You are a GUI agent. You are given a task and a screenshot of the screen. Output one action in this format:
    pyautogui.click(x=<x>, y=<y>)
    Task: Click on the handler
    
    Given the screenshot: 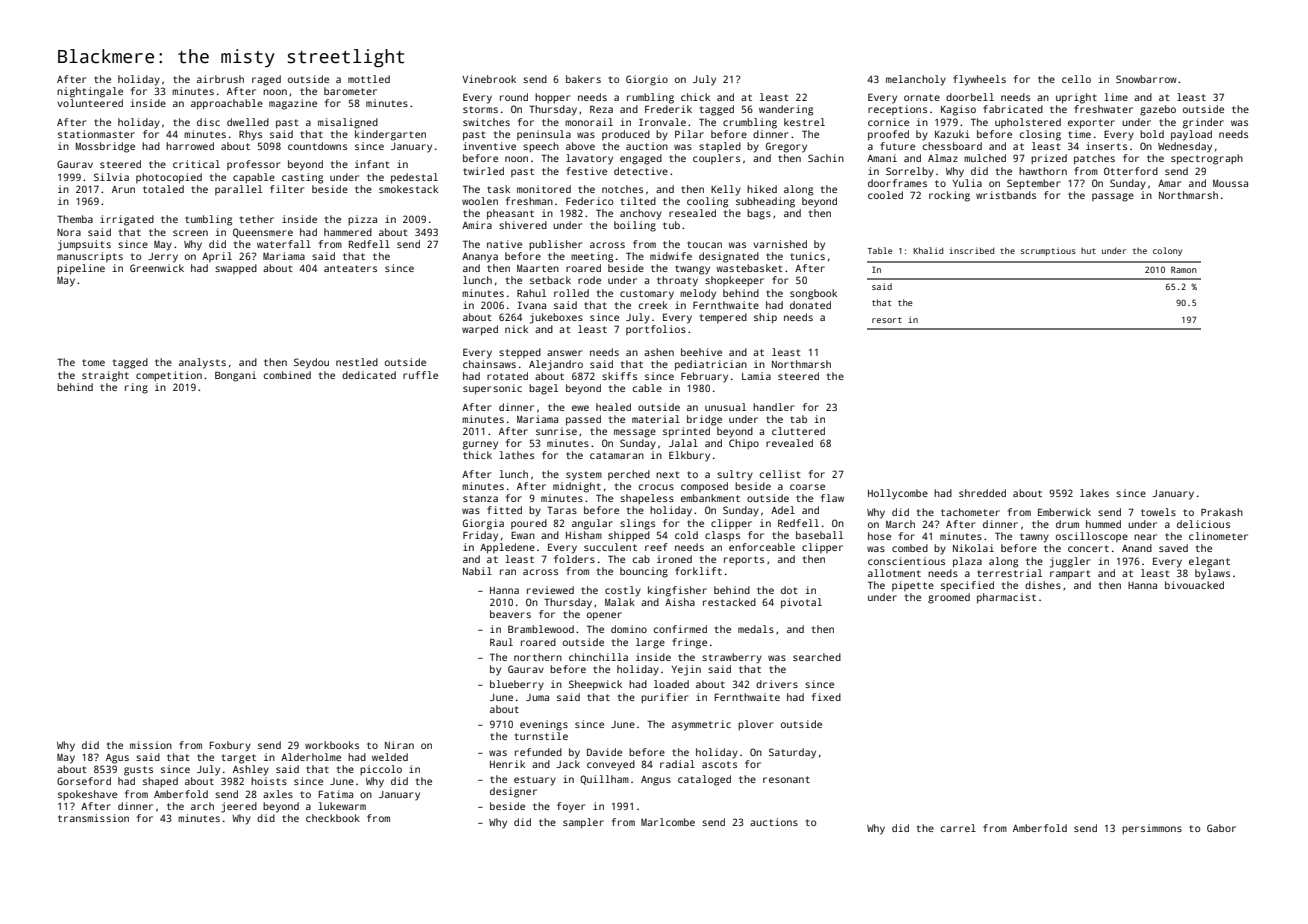 What is the action you would take?
    pyautogui.click(x=773, y=407)
